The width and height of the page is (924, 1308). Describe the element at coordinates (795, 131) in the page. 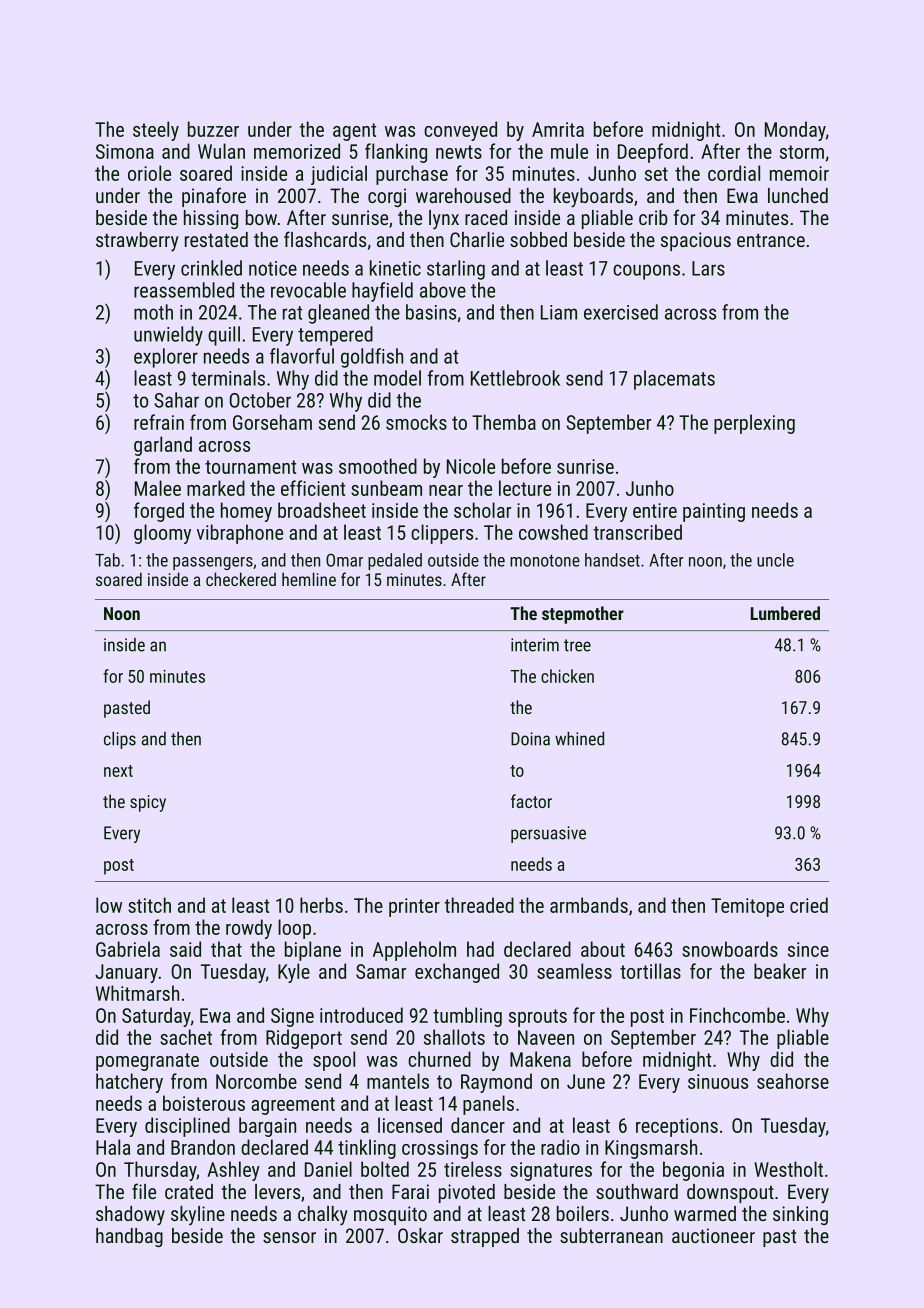

I see `Monday` at that location.
